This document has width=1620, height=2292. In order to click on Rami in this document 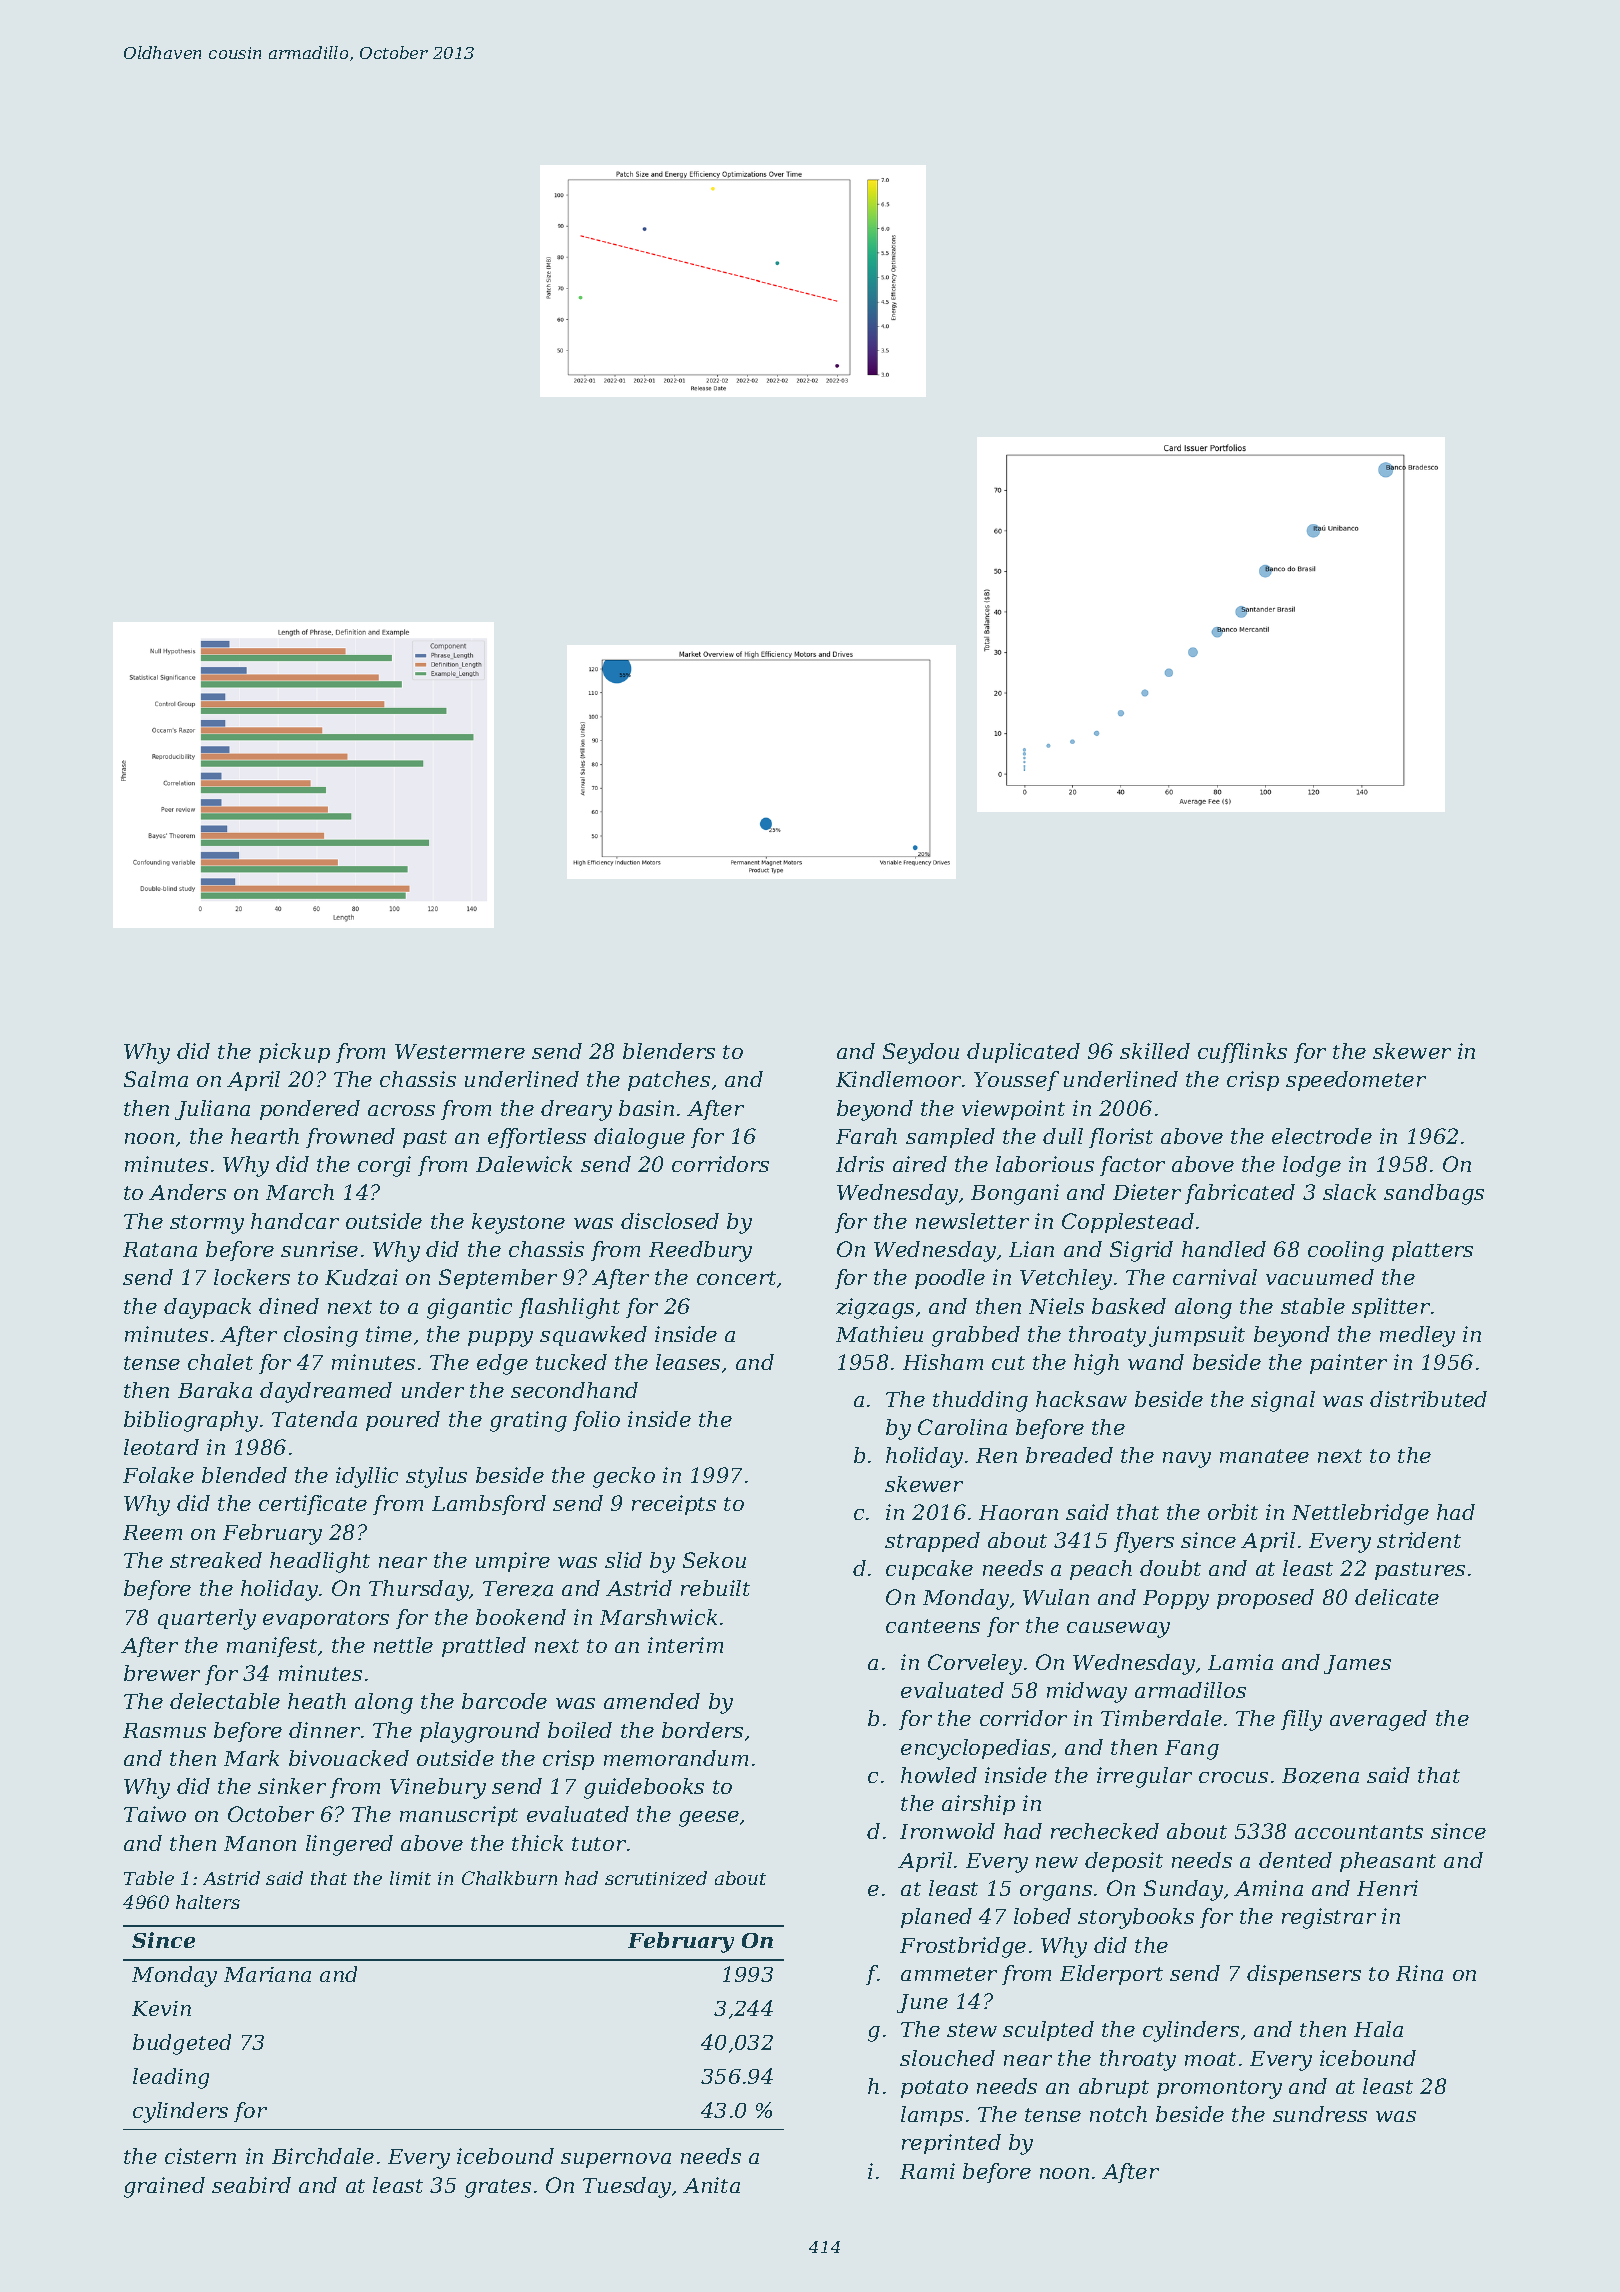, I will do `click(927, 2171)`.
